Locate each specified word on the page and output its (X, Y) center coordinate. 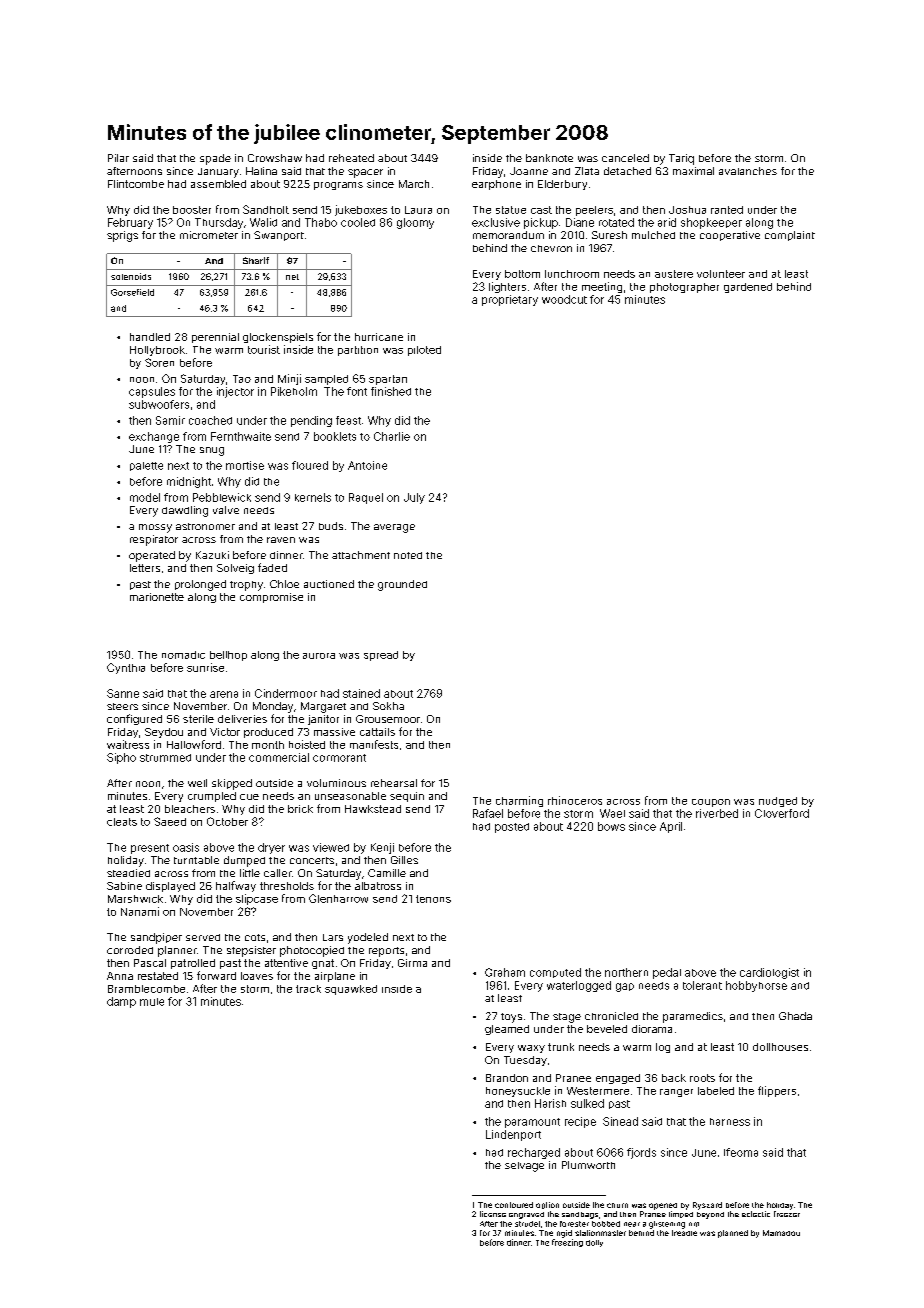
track (308, 989)
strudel (527, 1224)
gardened (748, 288)
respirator (154, 540)
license (493, 1214)
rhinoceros (575, 800)
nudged (778, 802)
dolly (594, 1243)
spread (381, 656)
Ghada (795, 1016)
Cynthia (126, 668)
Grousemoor (388, 719)
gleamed (507, 1030)
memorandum (508, 235)
